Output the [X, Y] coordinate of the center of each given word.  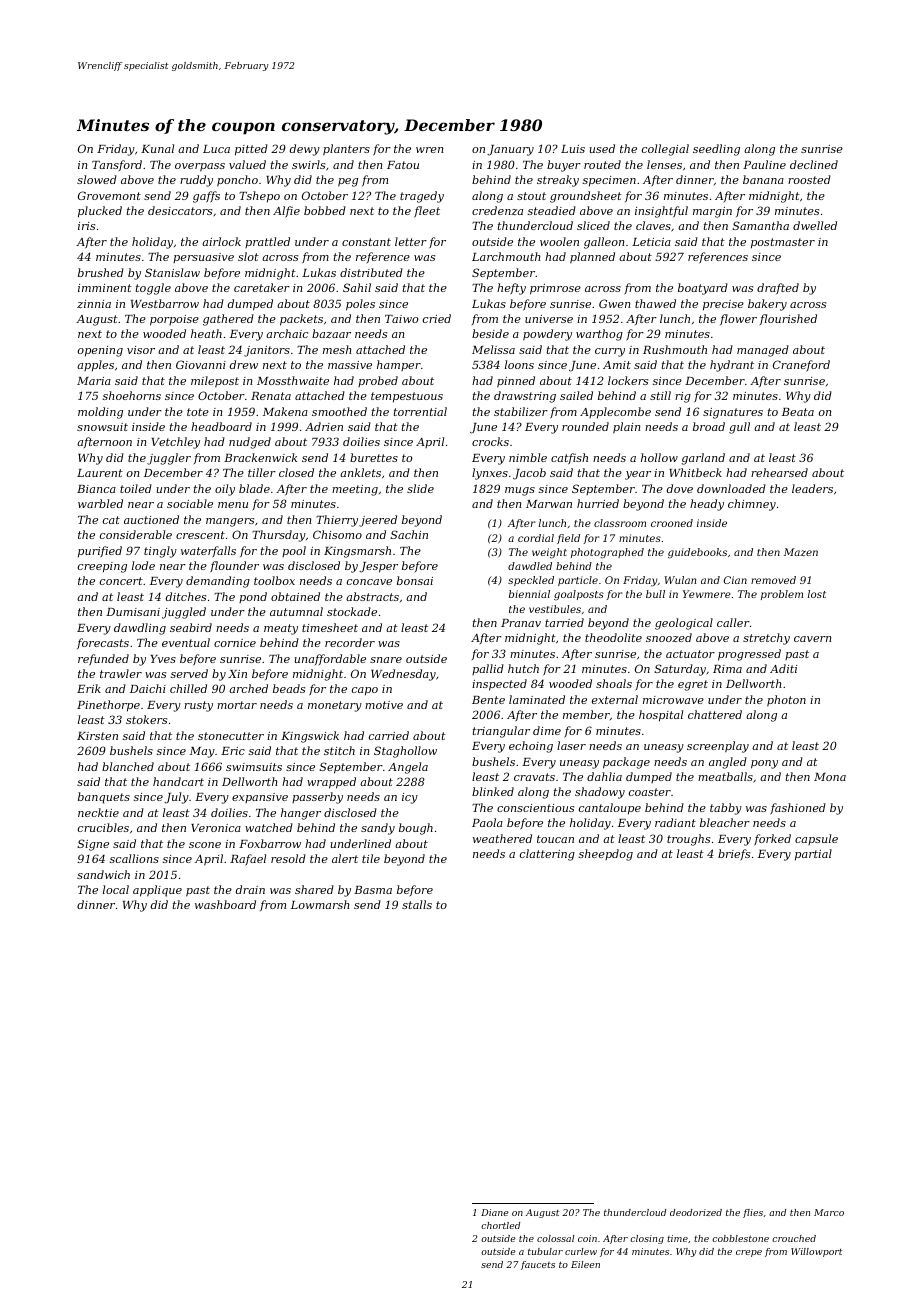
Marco [829, 1212]
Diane [495, 1212]
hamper [399, 365]
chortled [500, 1225]
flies [753, 1213]
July [176, 798]
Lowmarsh [320, 904]
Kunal [157, 148]
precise [723, 305]
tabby [726, 809]
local [116, 889]
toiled [136, 488]
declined [814, 164]
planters [346, 150]
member [586, 714]
